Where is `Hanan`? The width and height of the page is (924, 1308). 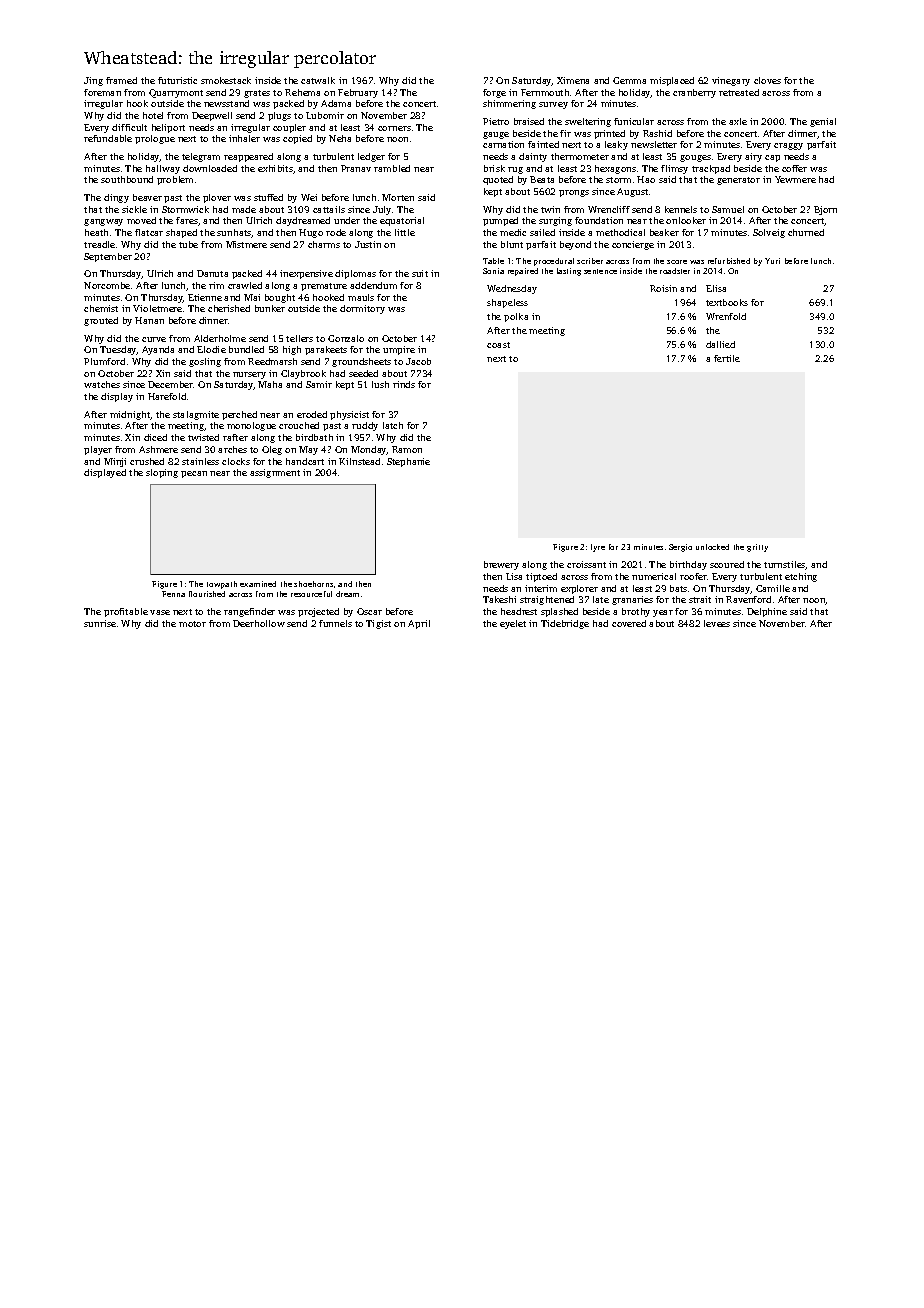 Hanan is located at coordinates (149, 320).
